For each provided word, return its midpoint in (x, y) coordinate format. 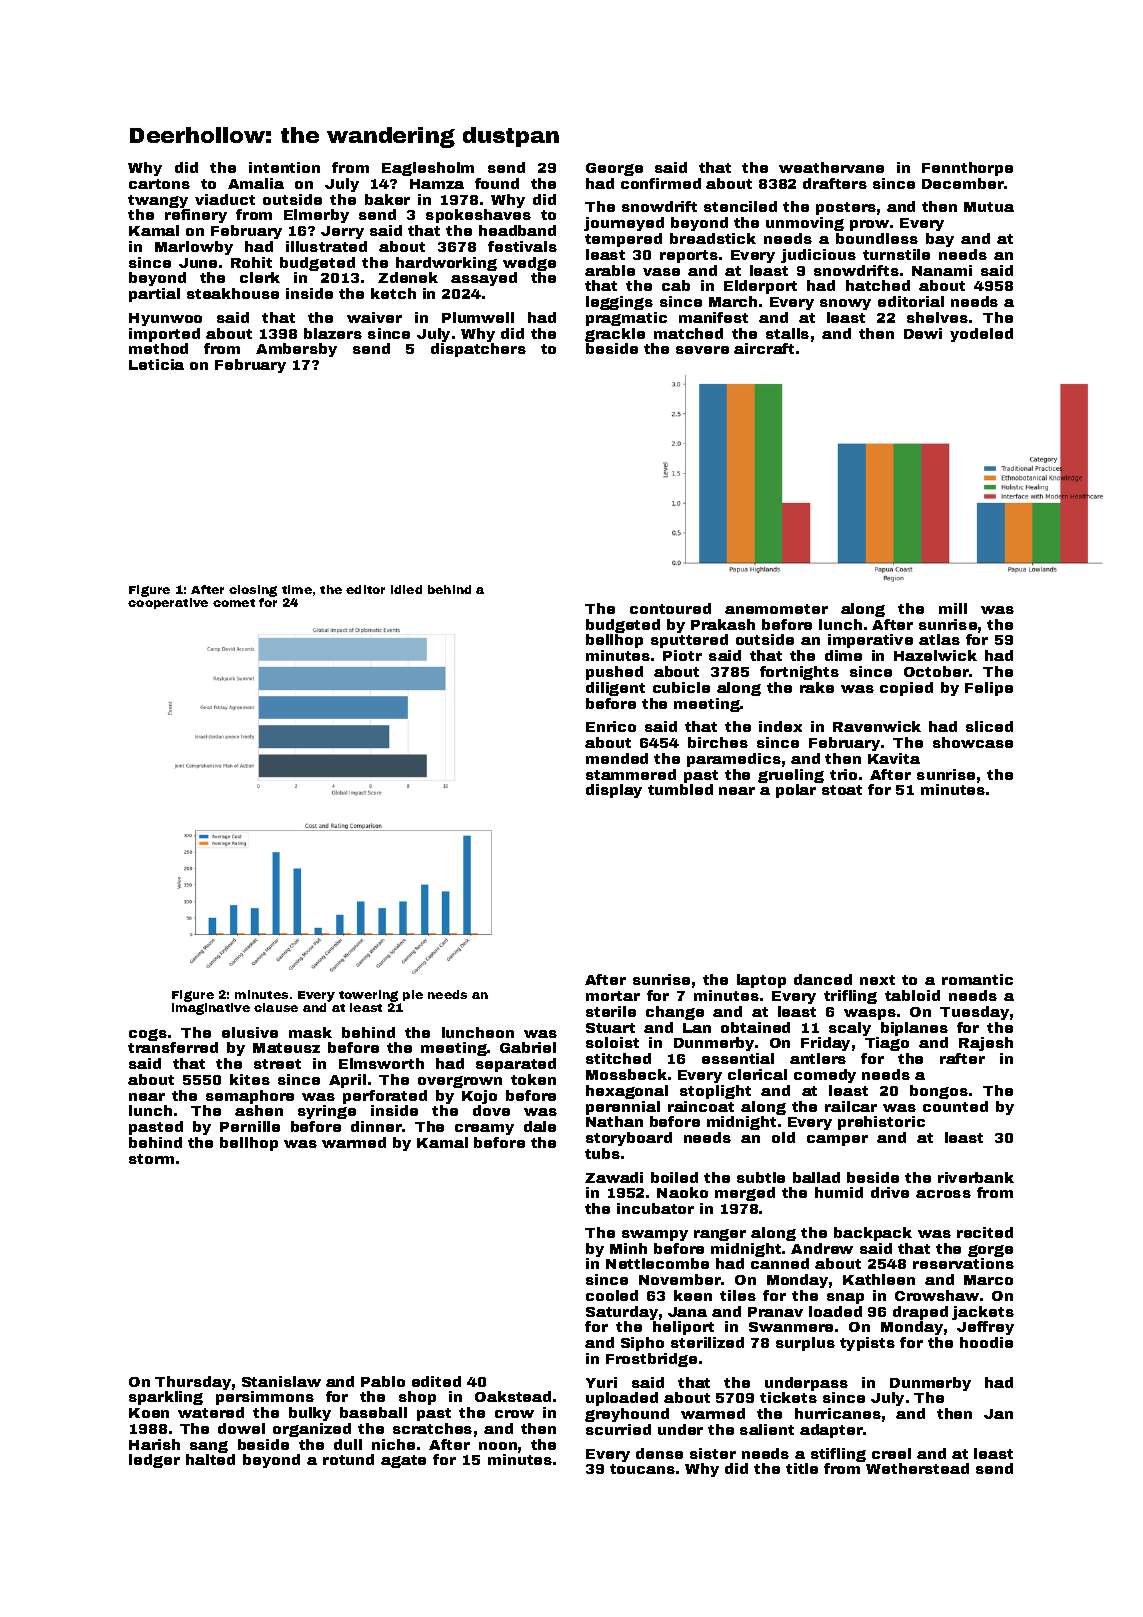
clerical (757, 1074)
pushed (614, 673)
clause (276, 1007)
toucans (642, 1469)
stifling (838, 1455)
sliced (989, 726)
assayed (484, 279)
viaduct (225, 199)
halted (210, 1459)
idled (406, 589)
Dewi (923, 333)
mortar (613, 996)
